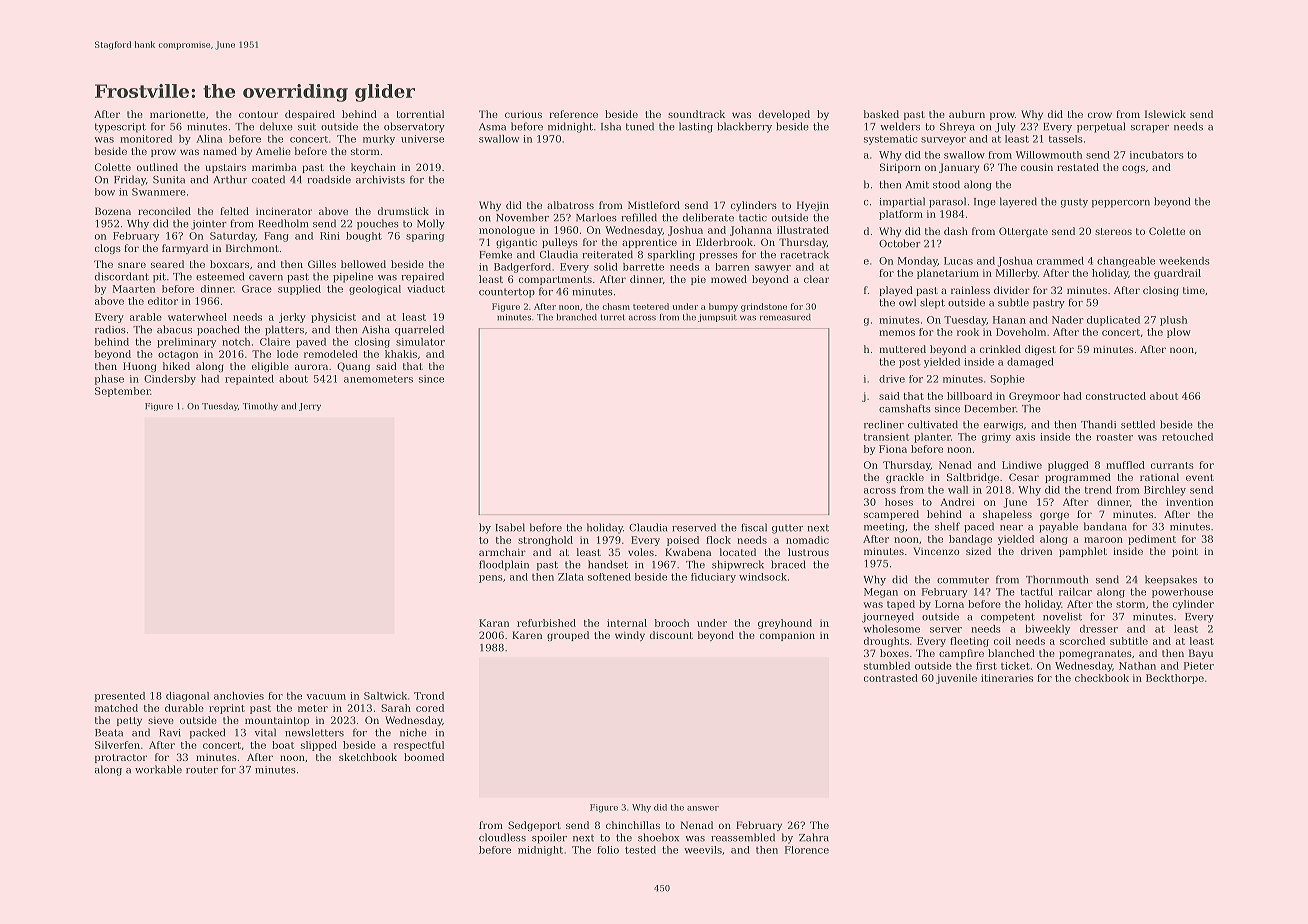 Image resolution: width=1308 pixels, height=924 pixels. I want to click on brooch, so click(672, 623).
